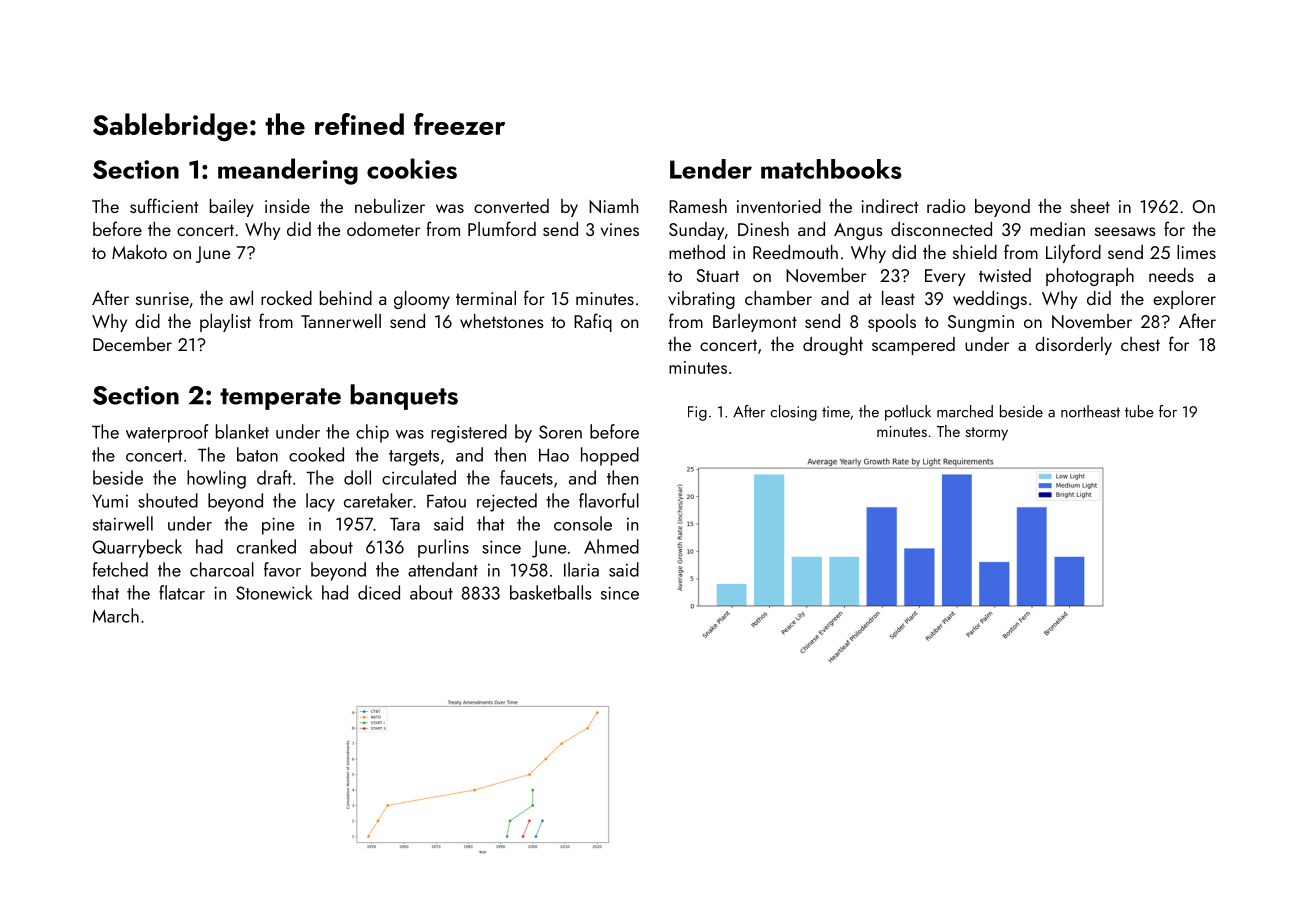 The height and width of the screenshot is (924, 1308). I want to click on Lender, so click(711, 169).
